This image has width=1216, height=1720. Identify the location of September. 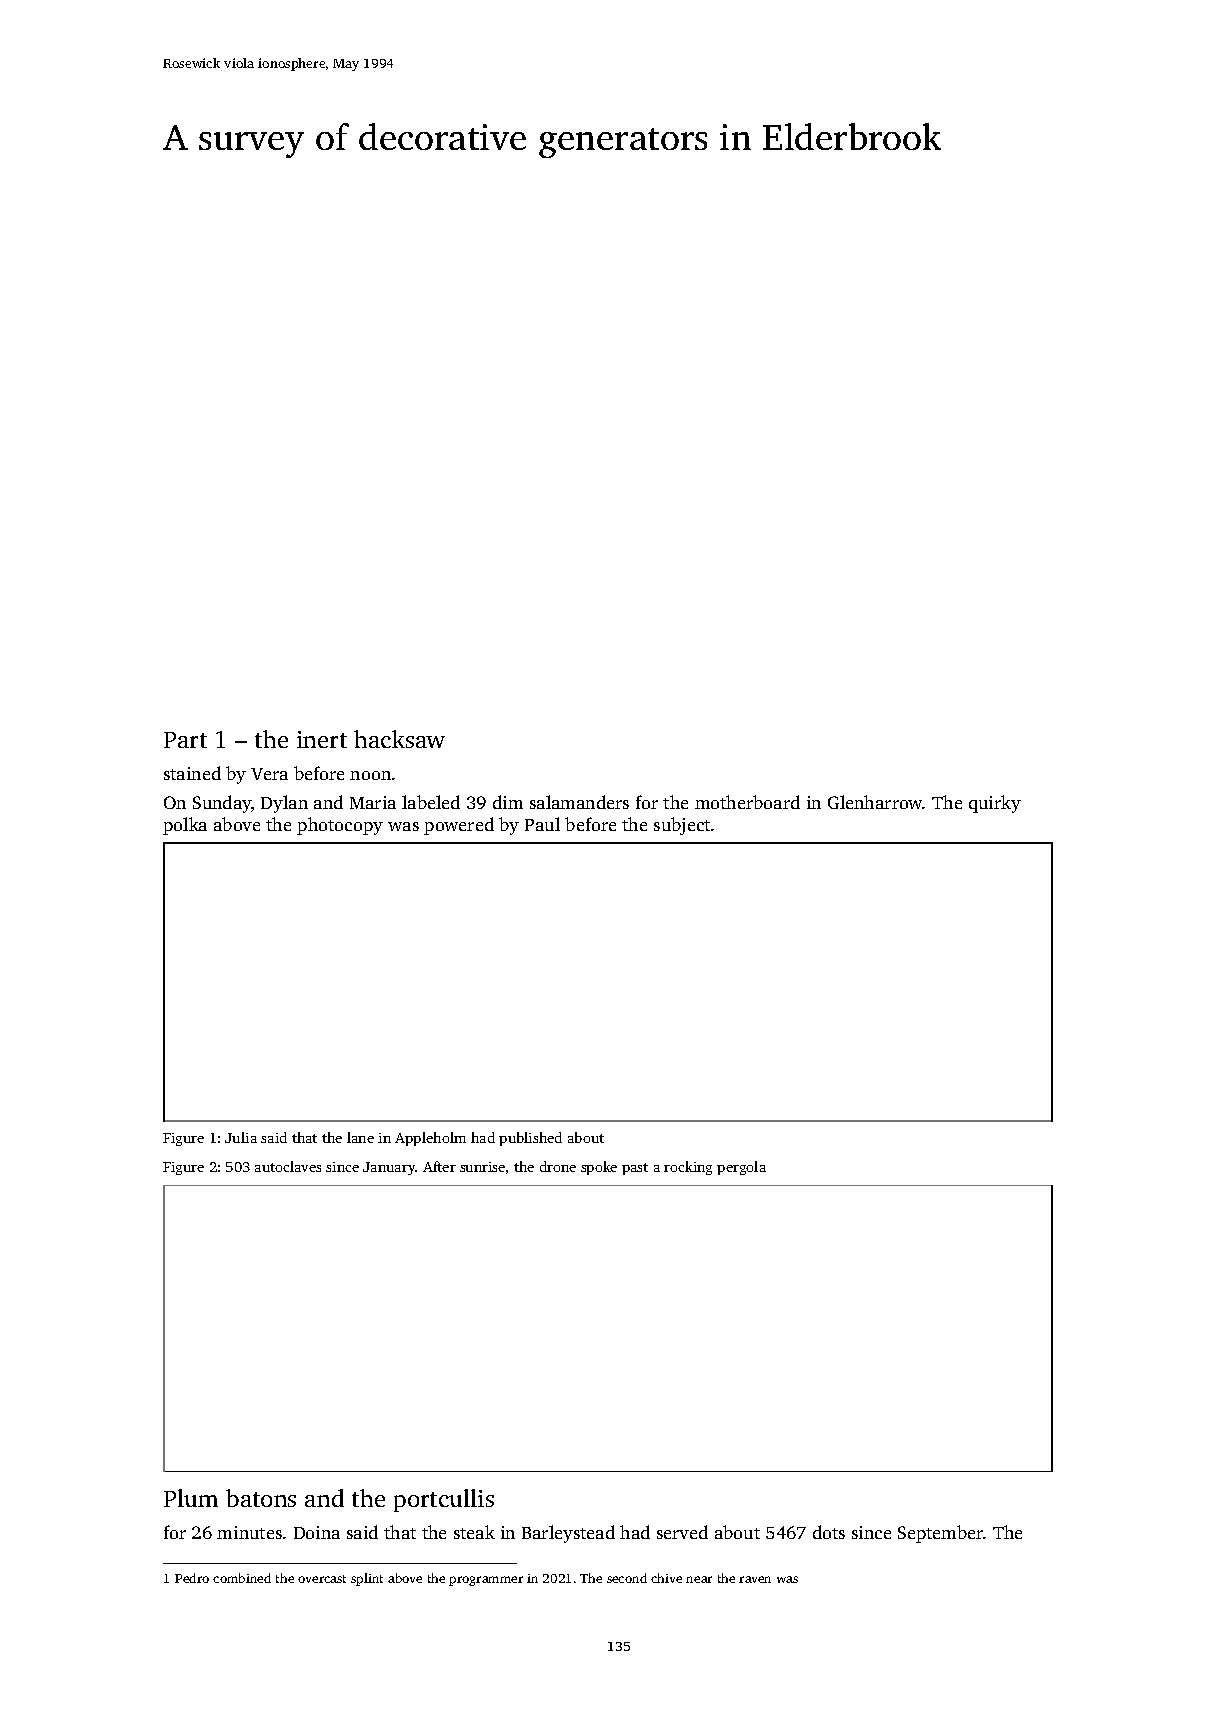
(941, 1534).
